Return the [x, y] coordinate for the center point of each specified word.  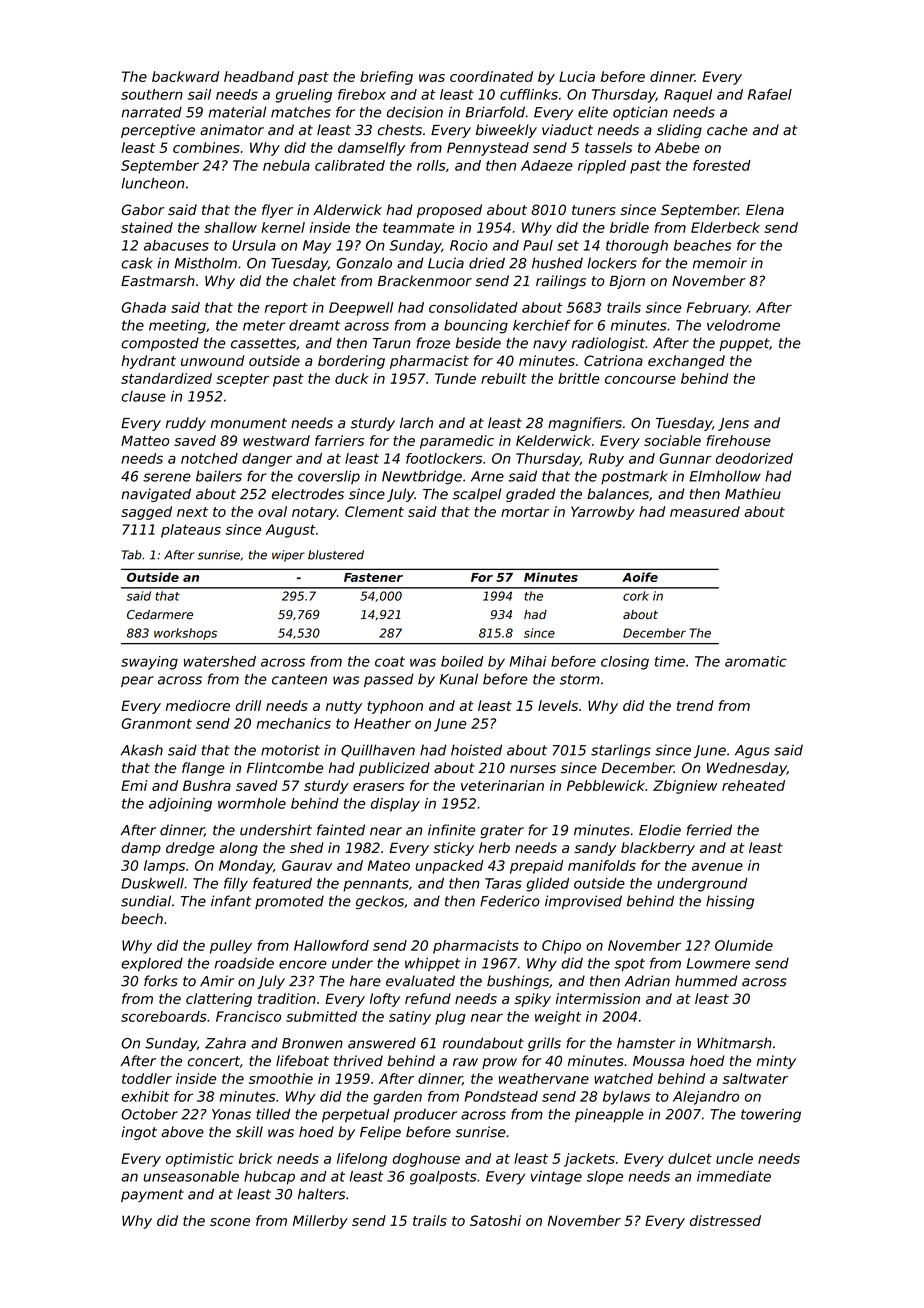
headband [259, 76]
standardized [166, 378]
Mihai [528, 661]
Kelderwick [553, 440]
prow [499, 1063]
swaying [149, 663]
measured [705, 511]
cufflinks [529, 94]
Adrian [647, 981]
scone [230, 1222]
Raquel [688, 96]
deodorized [754, 458]
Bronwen [312, 1043]
